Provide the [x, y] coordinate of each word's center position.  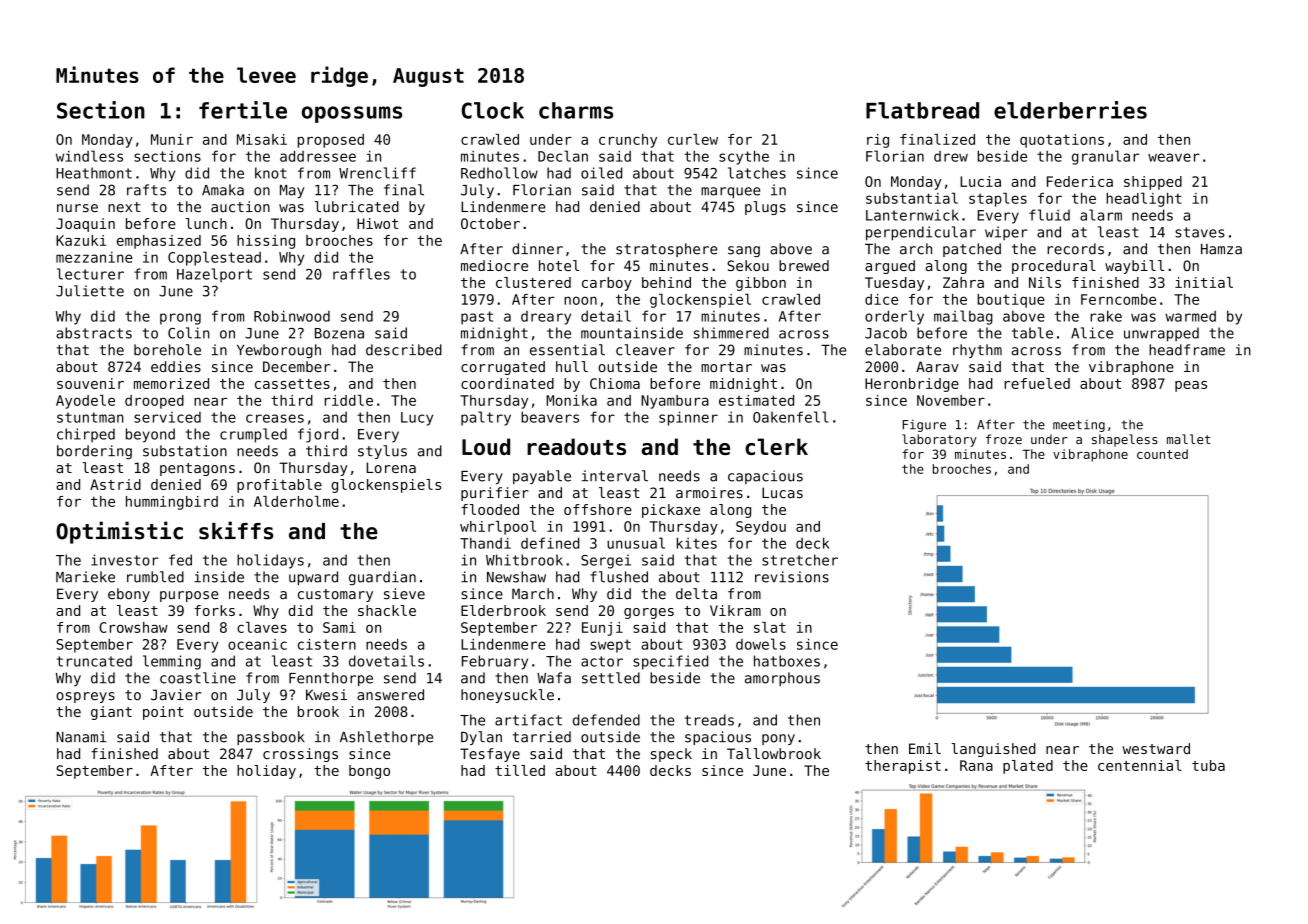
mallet [1189, 439]
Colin [188, 333]
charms [576, 110]
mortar [726, 367]
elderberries [1070, 110]
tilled [520, 770]
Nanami [81, 737]
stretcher [800, 560]
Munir [172, 139]
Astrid [115, 484]
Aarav [937, 366]
